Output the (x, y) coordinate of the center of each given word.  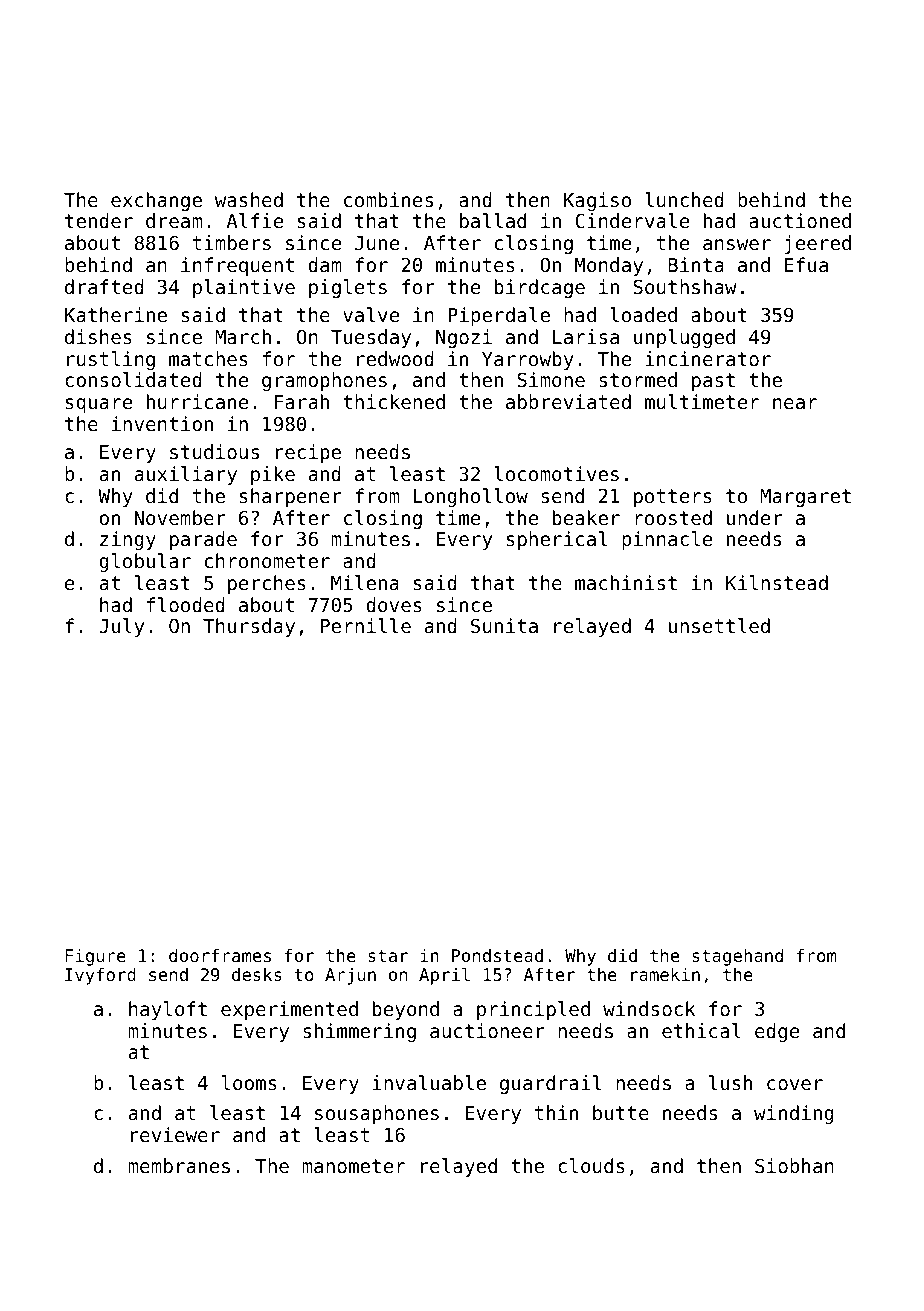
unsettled (719, 625)
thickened (394, 401)
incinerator (708, 358)
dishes (98, 336)
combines (388, 199)
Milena (365, 582)
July (121, 627)
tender (99, 220)
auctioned (800, 220)
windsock (649, 1008)
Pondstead (497, 955)
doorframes (220, 955)
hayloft (168, 1010)
